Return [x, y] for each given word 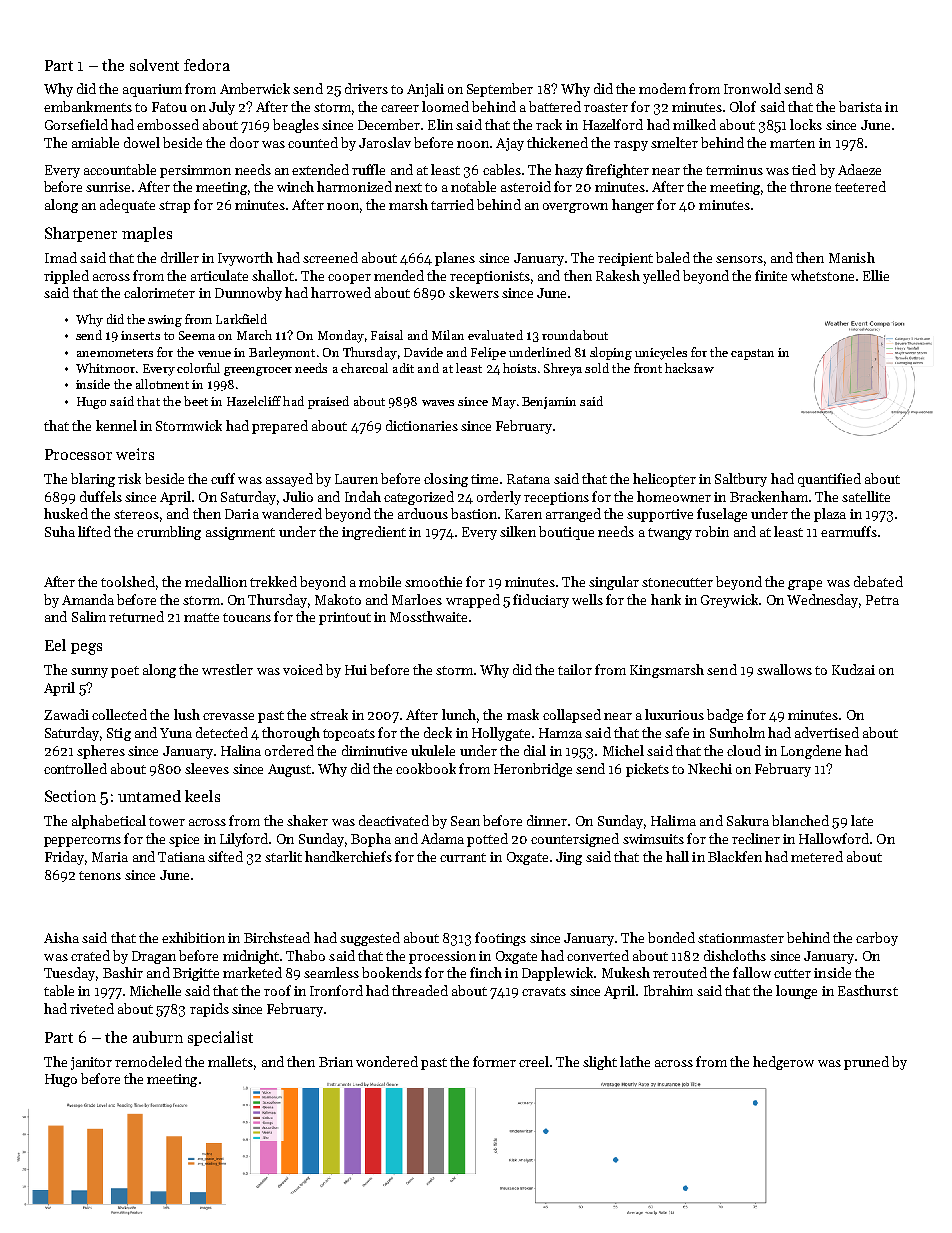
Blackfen [735, 856]
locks [806, 124]
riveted [92, 1008]
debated [878, 581]
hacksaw [689, 368]
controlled [75, 768]
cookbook [426, 768]
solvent [154, 65]
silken [518, 531]
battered [555, 106]
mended [399, 275]
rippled [66, 277]
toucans [247, 617]
